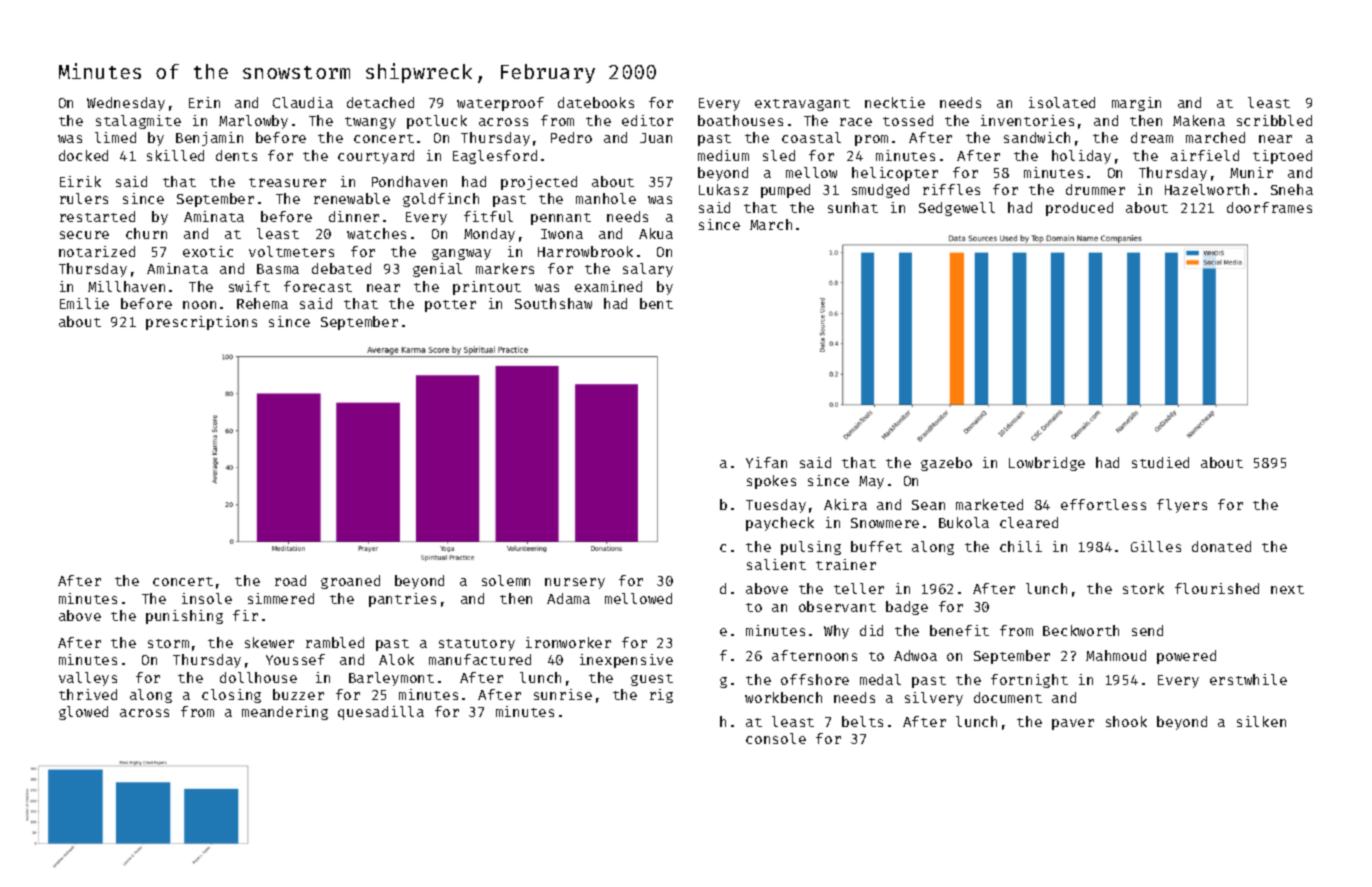  Describe the element at coordinates (771, 482) in the screenshot. I see `spokes` at that location.
